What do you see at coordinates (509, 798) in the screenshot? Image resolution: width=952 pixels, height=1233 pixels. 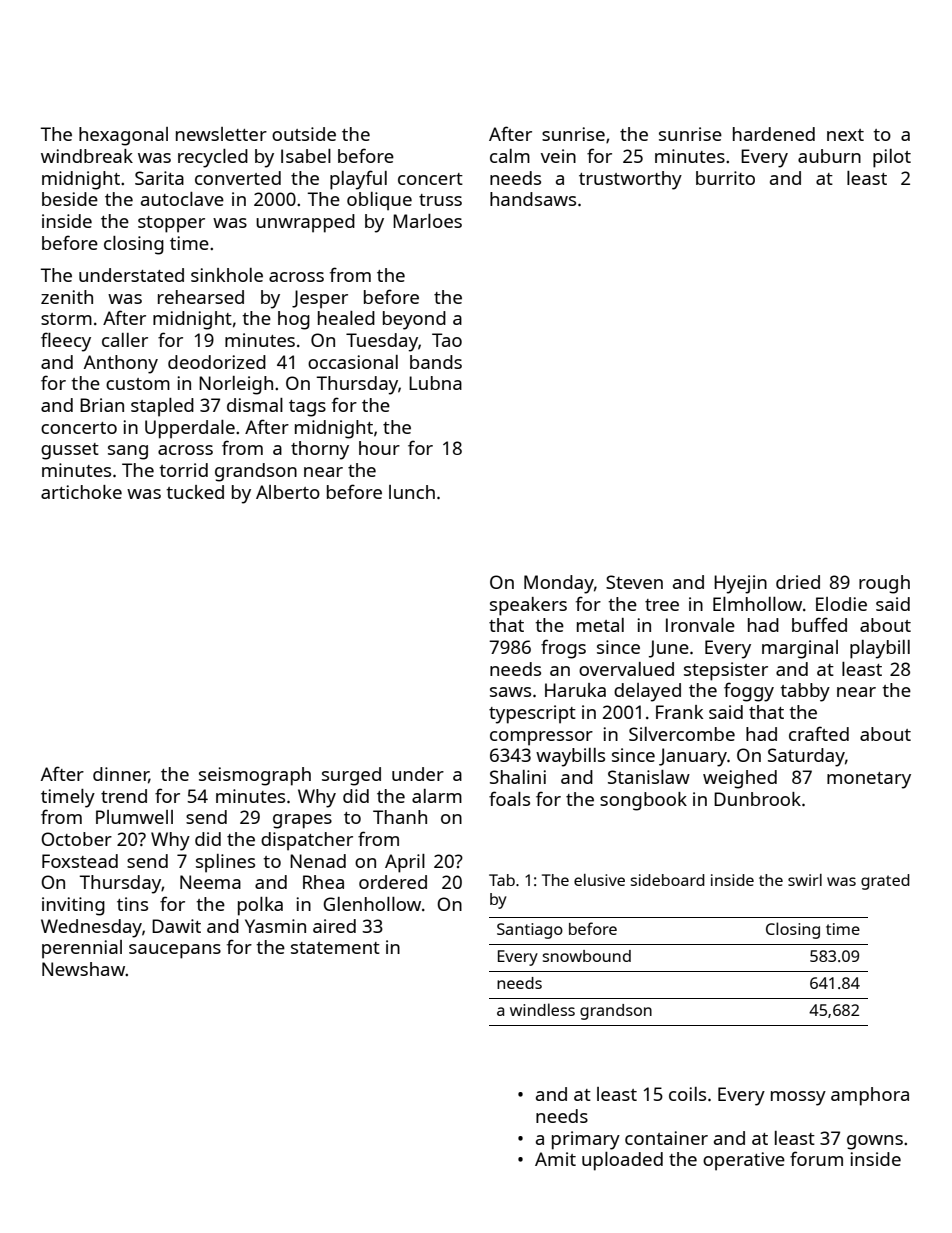 I see `foals` at bounding box center [509, 798].
